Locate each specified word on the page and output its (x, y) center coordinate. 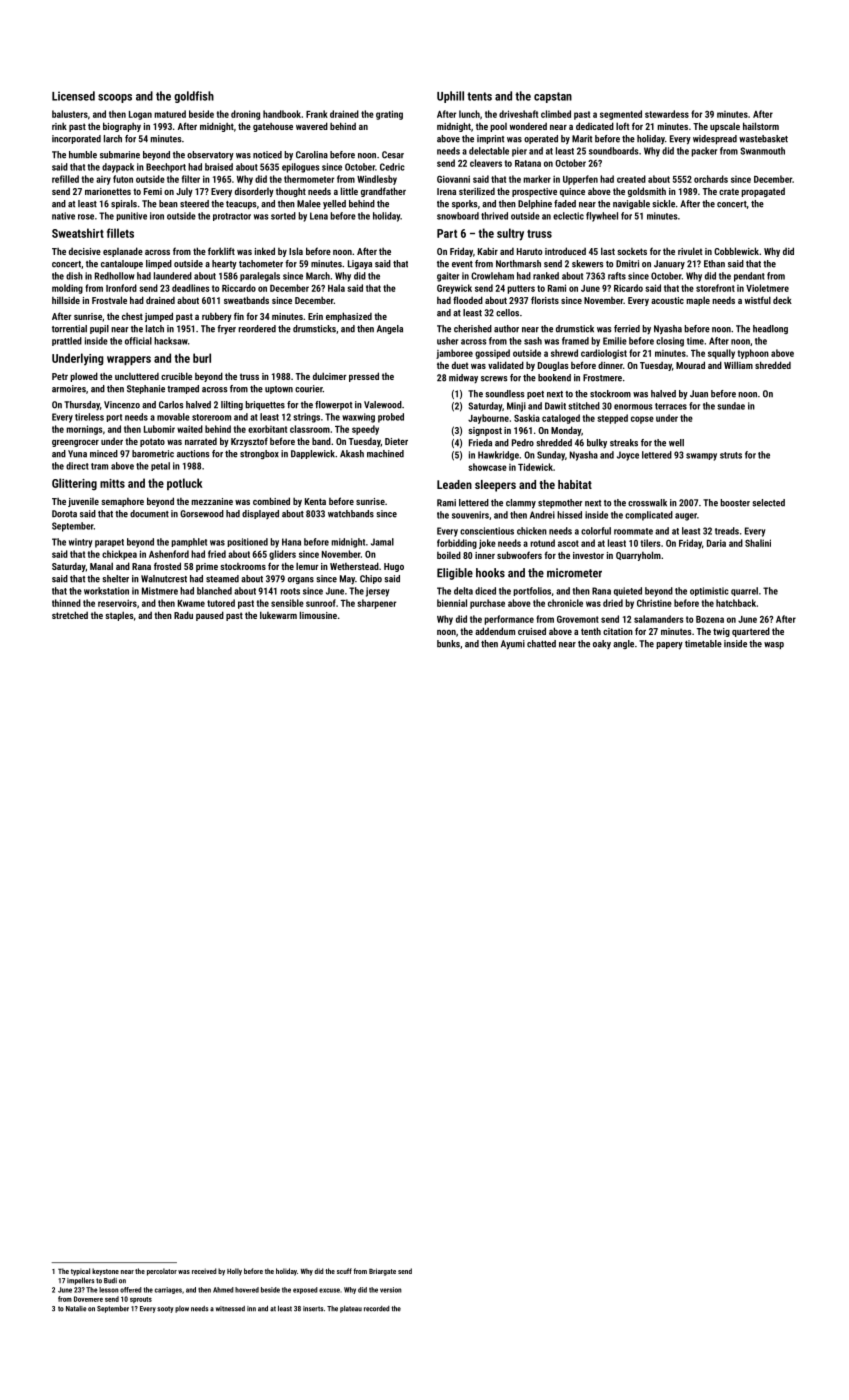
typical (80, 1272)
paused (210, 616)
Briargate (382, 1272)
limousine (318, 615)
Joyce (628, 456)
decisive (85, 251)
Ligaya (360, 264)
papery (669, 646)
